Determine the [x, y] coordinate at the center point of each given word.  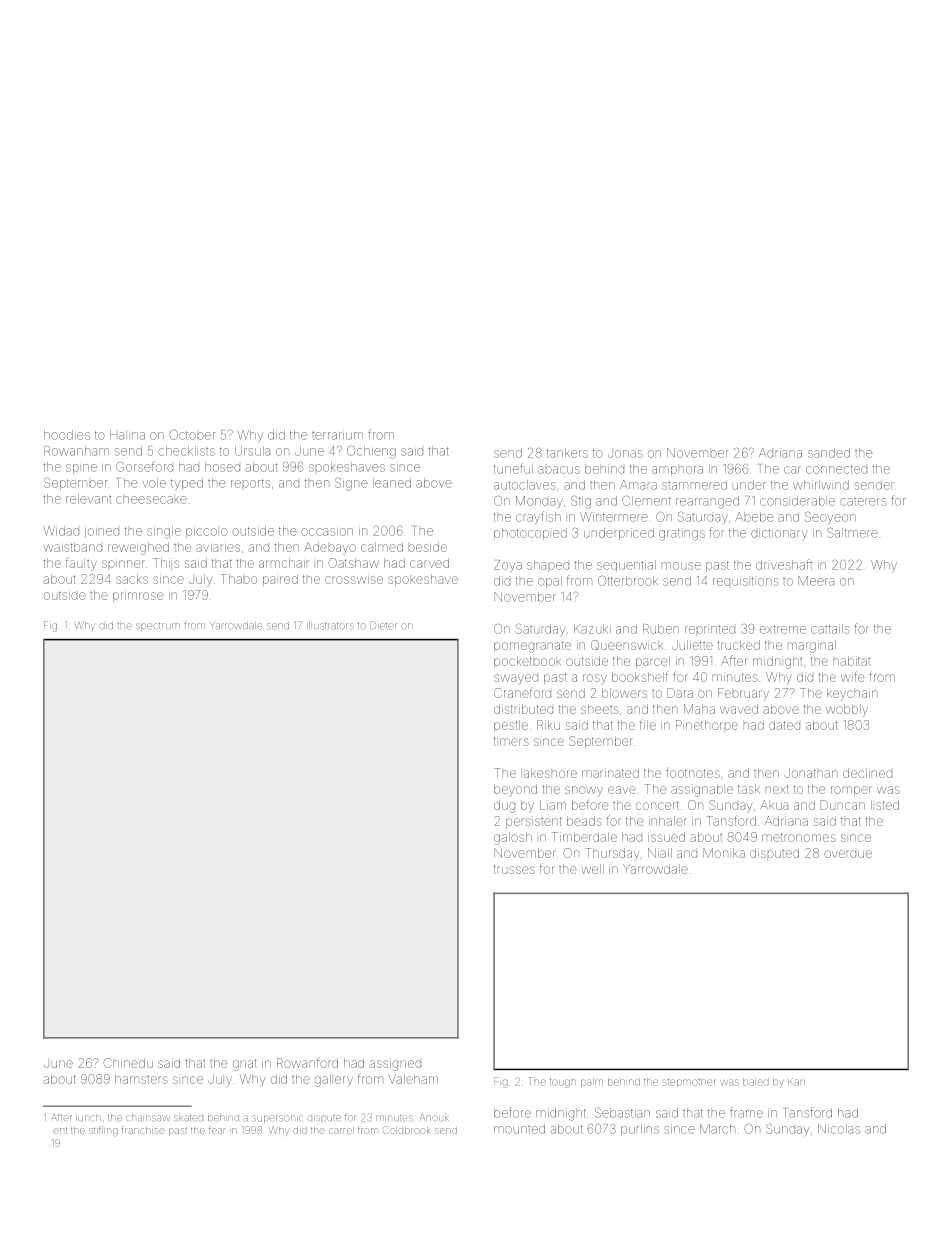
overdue [848, 854]
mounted [519, 1129]
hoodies [67, 435]
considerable [797, 501]
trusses [514, 869]
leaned [392, 483]
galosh [513, 838]
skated [188, 1118]
